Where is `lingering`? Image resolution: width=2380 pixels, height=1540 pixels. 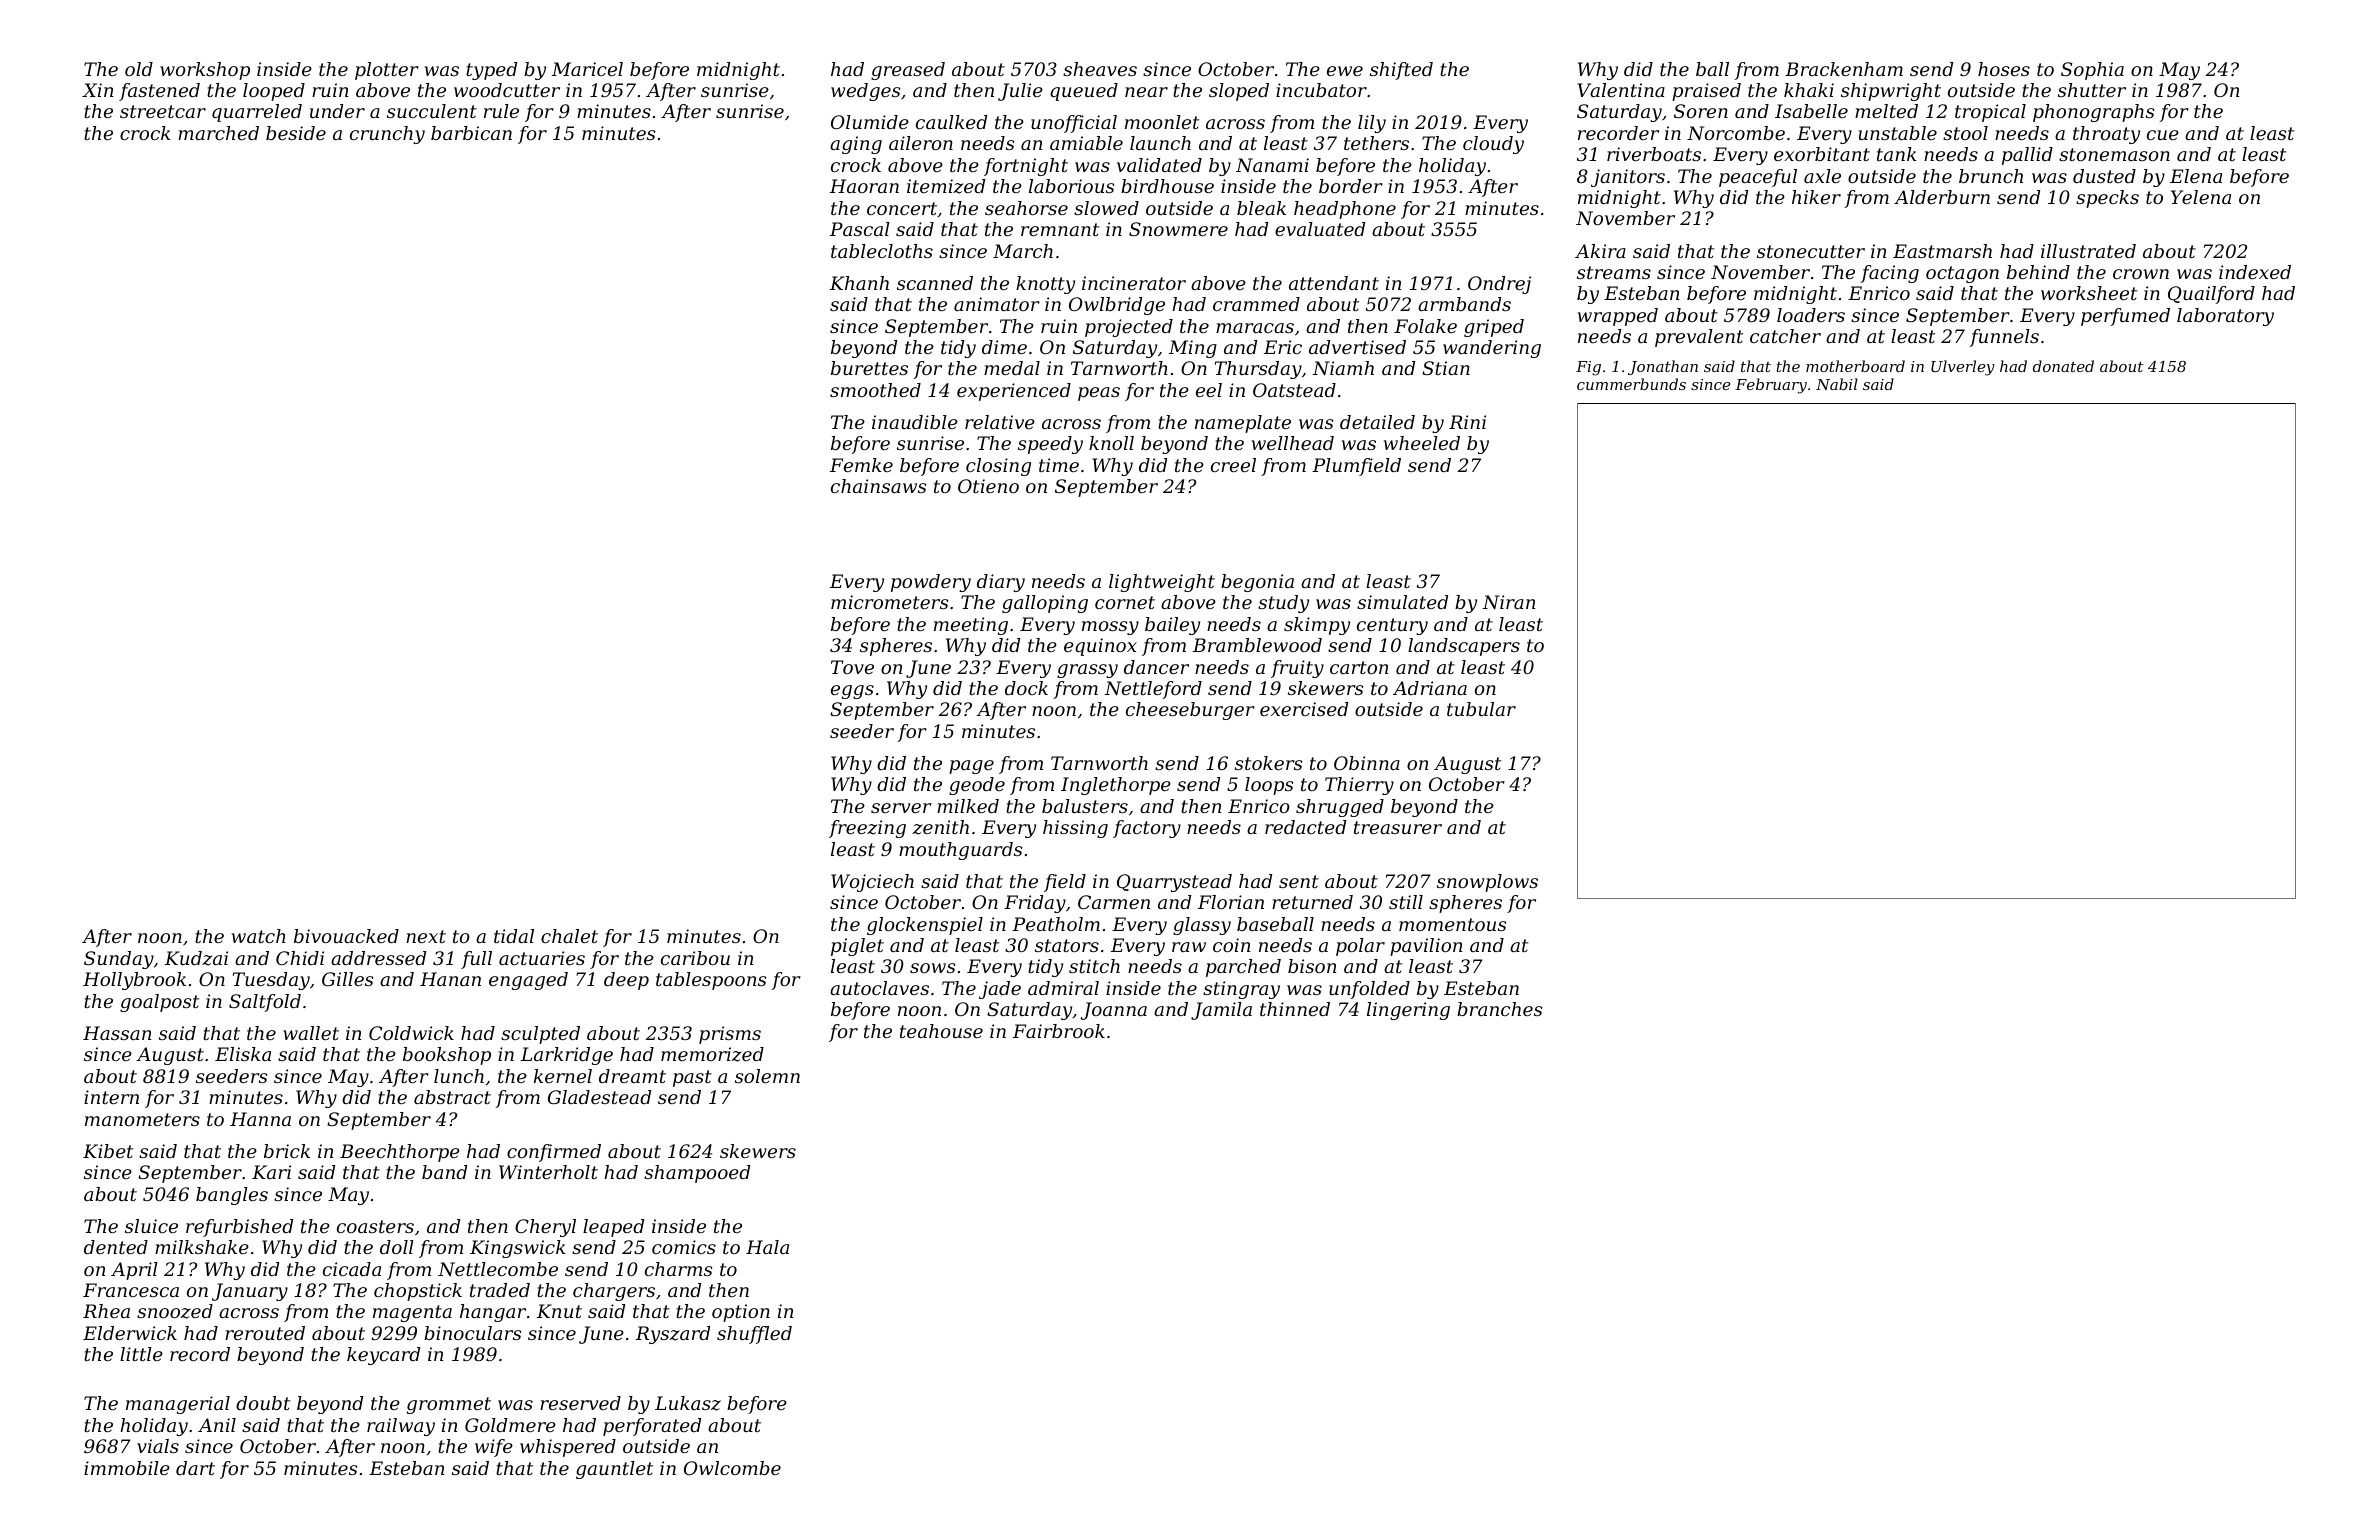
lingering is located at coordinates (1408, 1011).
